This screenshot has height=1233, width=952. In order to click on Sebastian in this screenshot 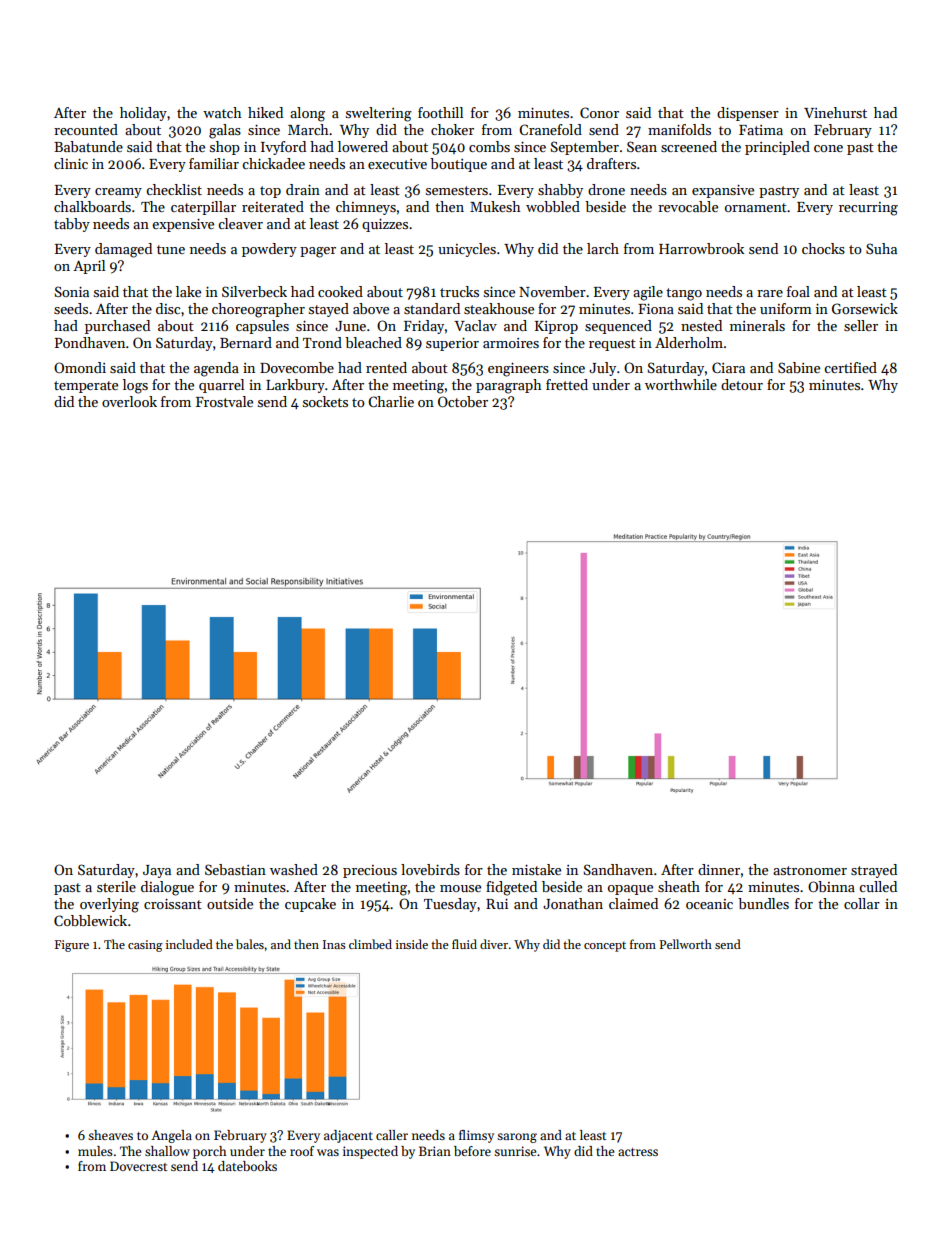, I will do `click(235, 869)`.
